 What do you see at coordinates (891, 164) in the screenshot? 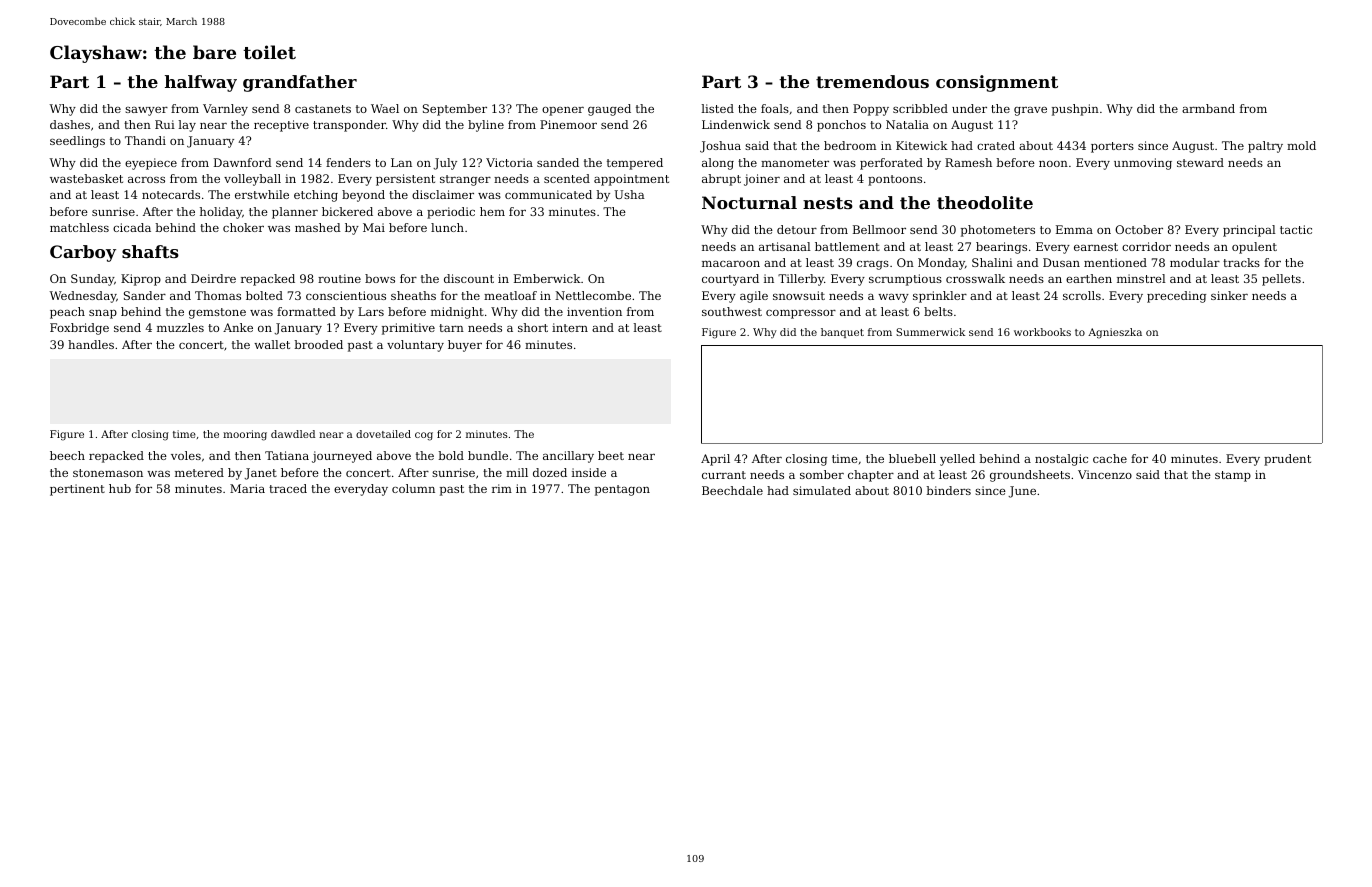
I see `perforated` at bounding box center [891, 164].
